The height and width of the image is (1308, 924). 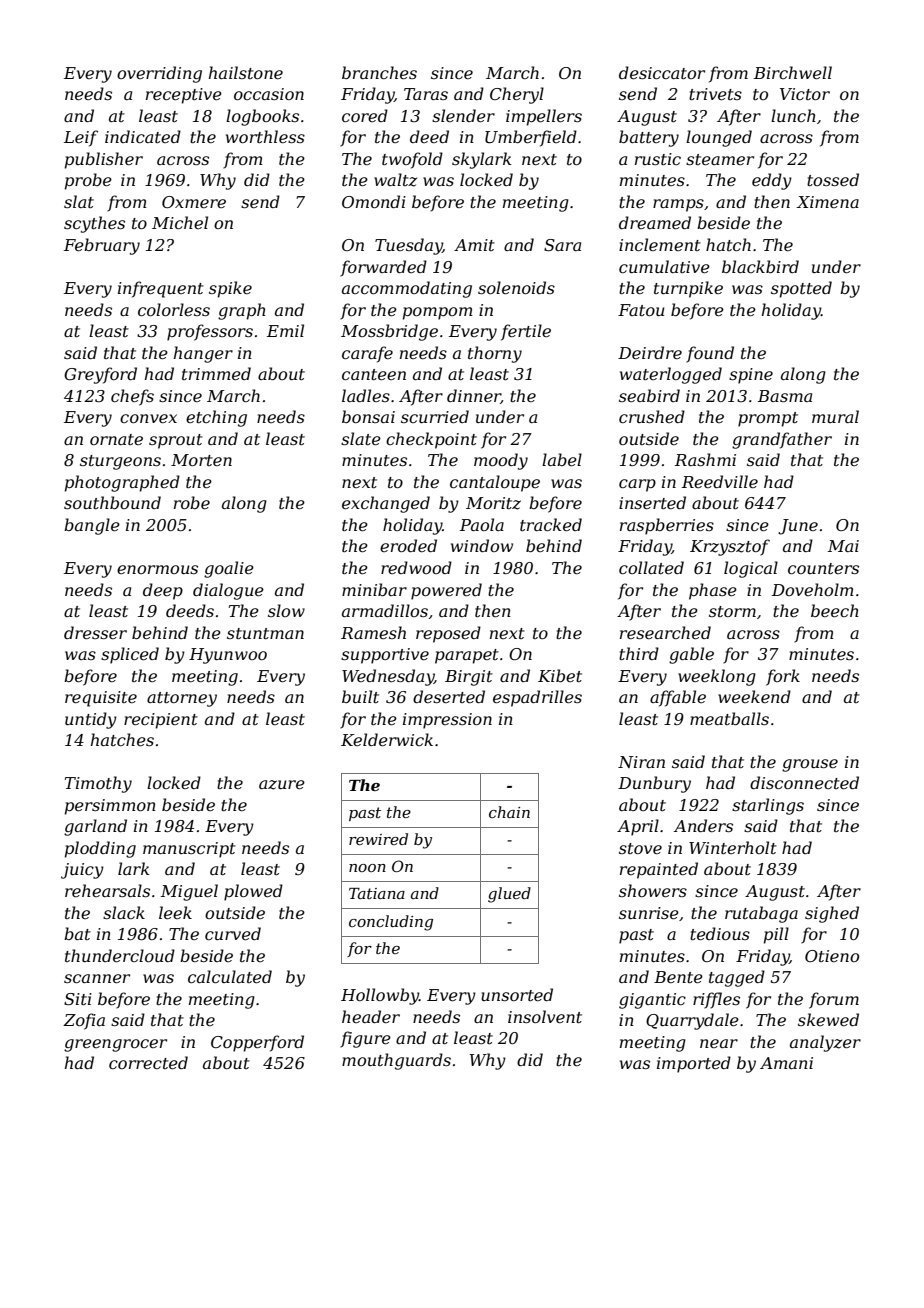 What do you see at coordinates (482, 524) in the image?
I see `Paola` at bounding box center [482, 524].
